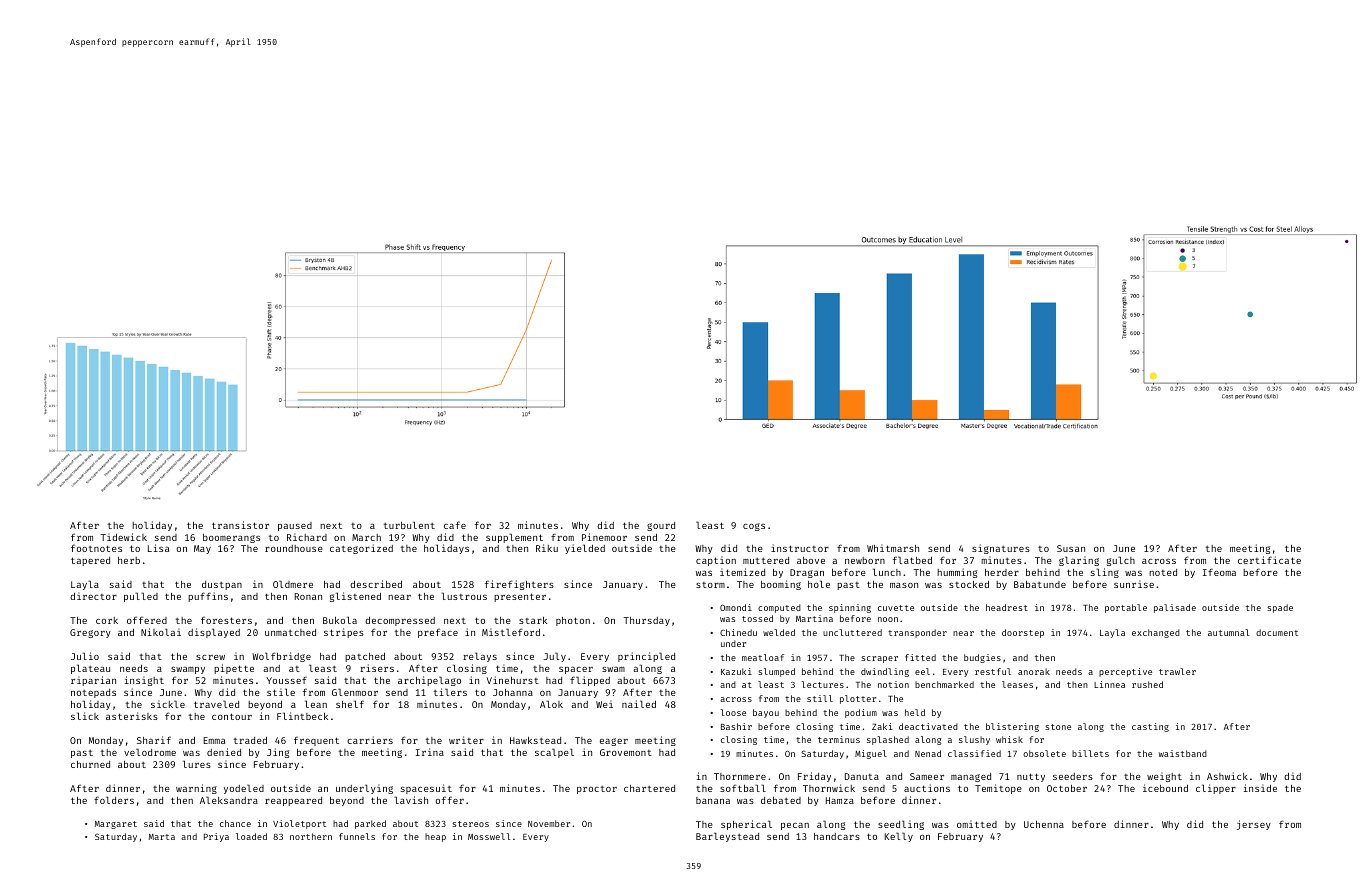  I want to click on autumnal, so click(1229, 632).
